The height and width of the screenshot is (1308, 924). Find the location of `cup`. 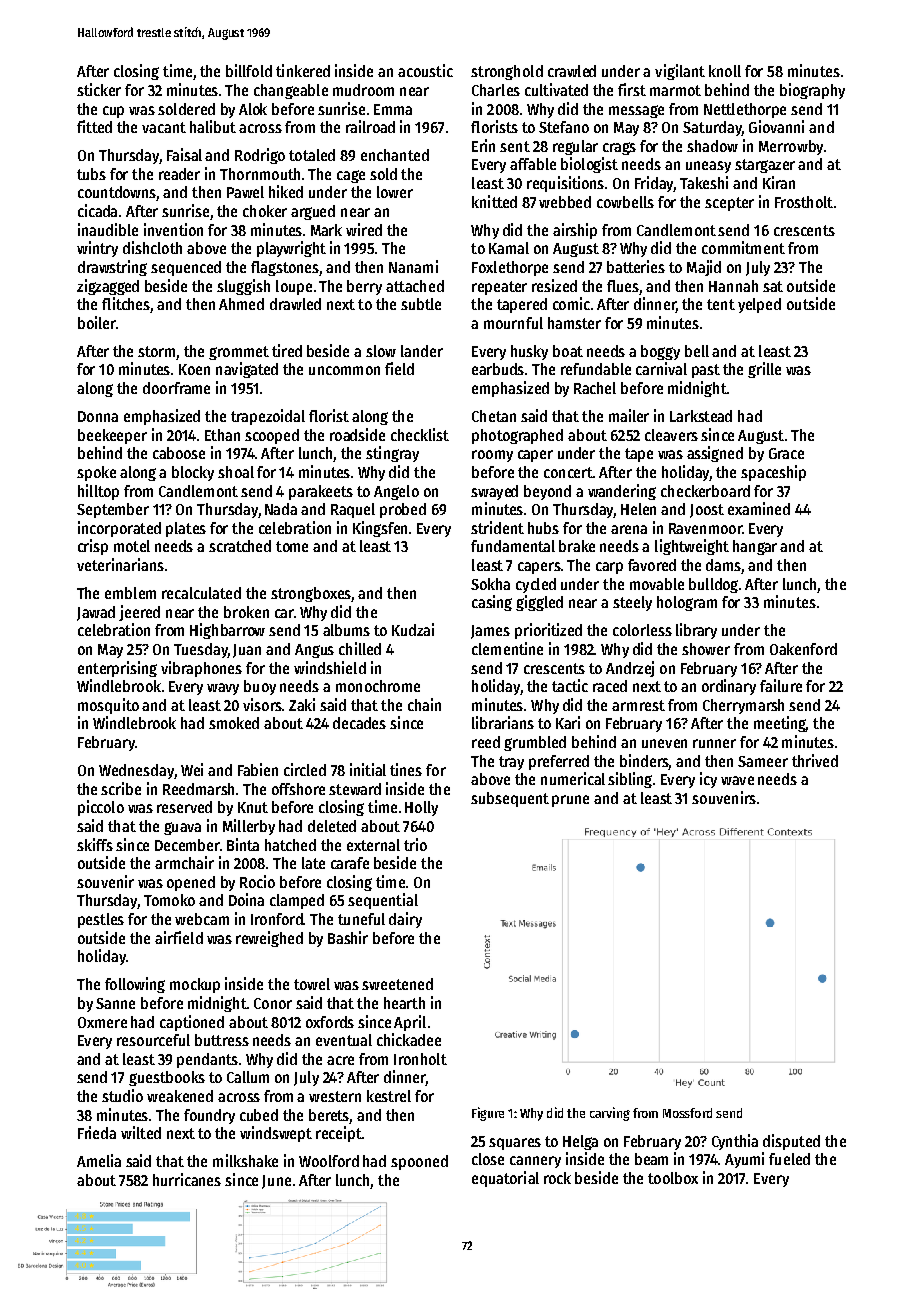

cup is located at coordinates (113, 112).
